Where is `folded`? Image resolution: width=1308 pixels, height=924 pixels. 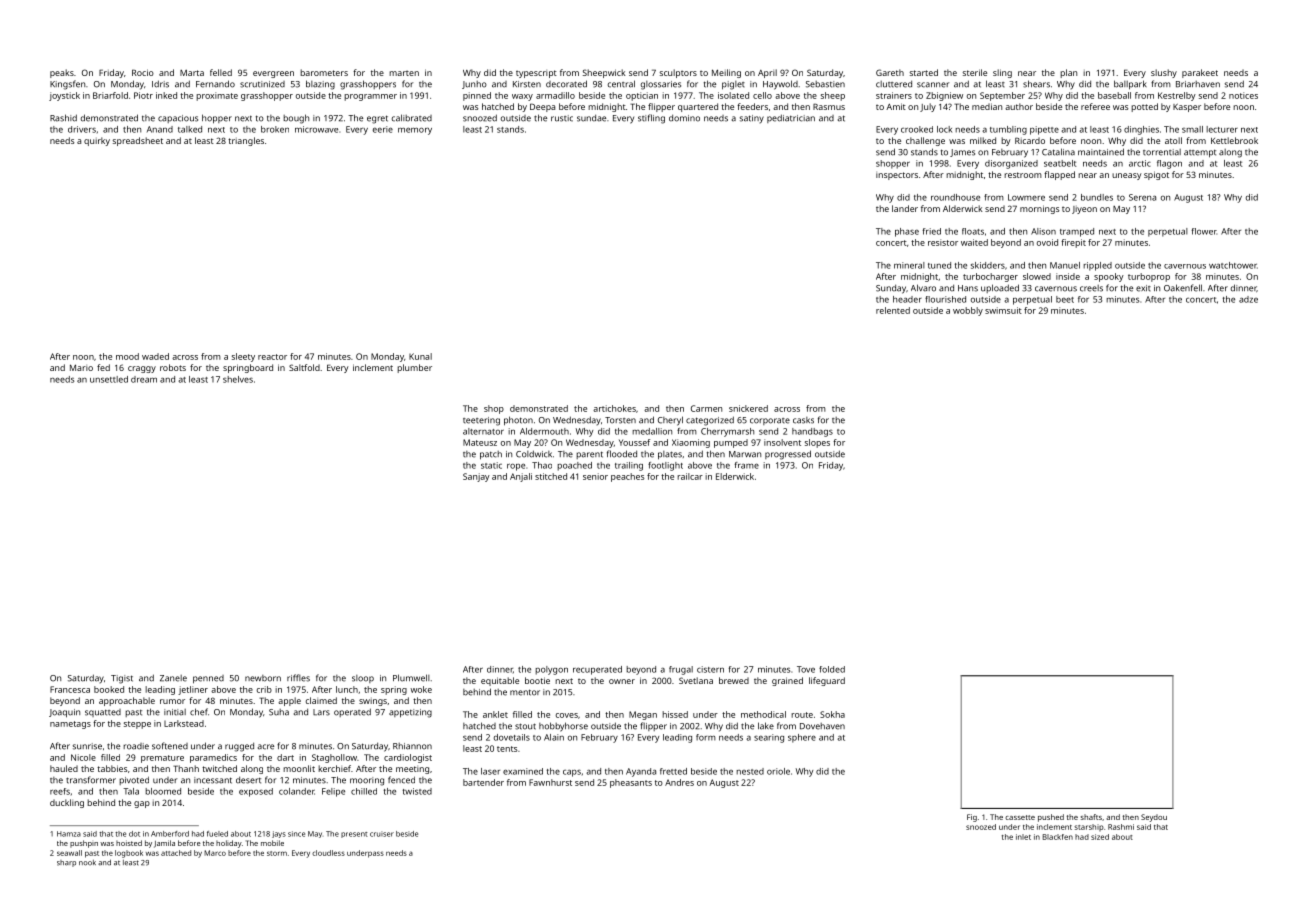
folded is located at coordinates (832, 669).
